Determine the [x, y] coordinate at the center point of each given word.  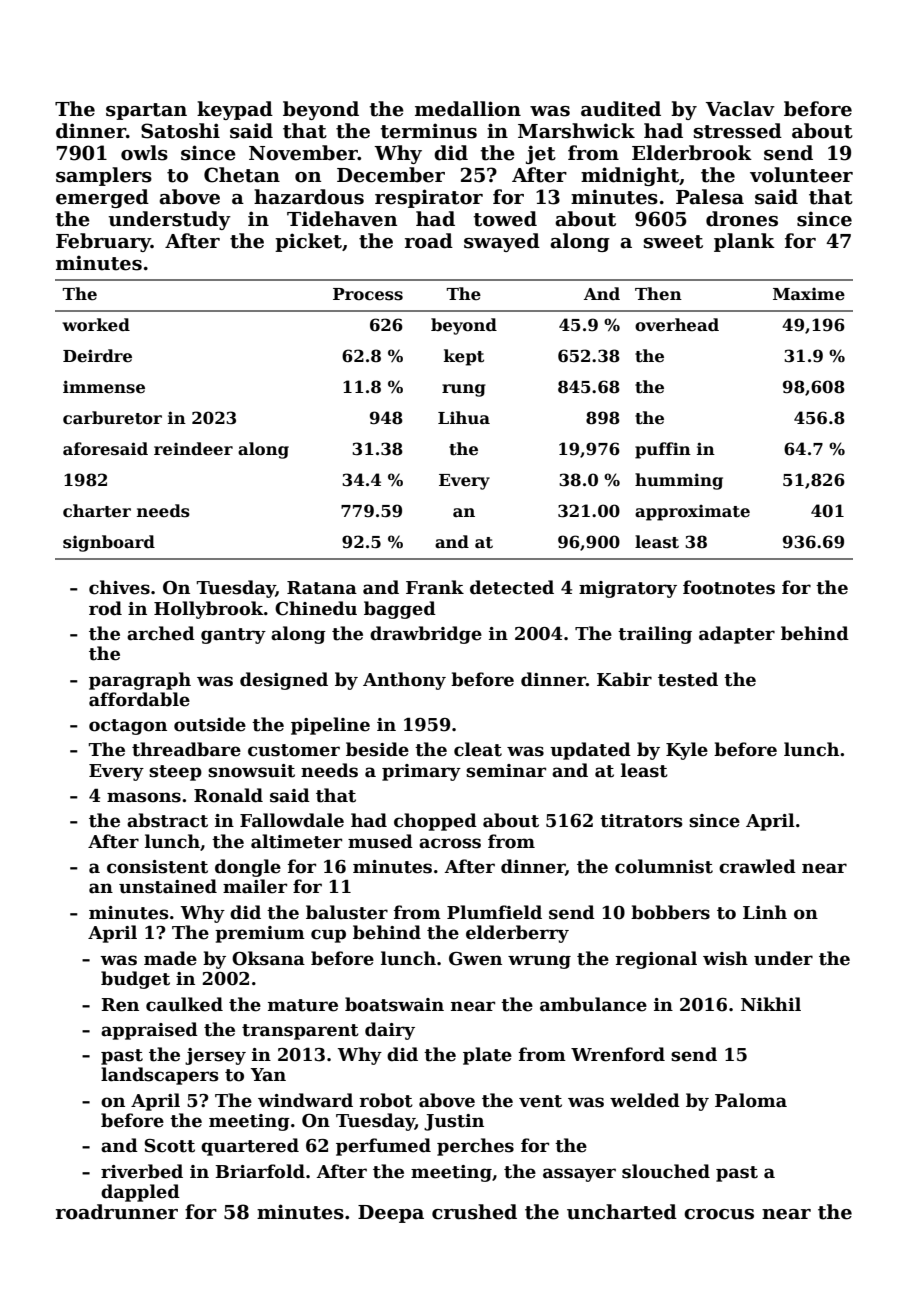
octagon [128, 727]
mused [380, 841]
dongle [248, 868]
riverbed [142, 1171]
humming [679, 481]
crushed [474, 1212]
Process [368, 294]
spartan [146, 111]
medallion [468, 109]
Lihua [464, 417]
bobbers [670, 912]
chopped [435, 822]
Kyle [687, 751]
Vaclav [740, 109]
